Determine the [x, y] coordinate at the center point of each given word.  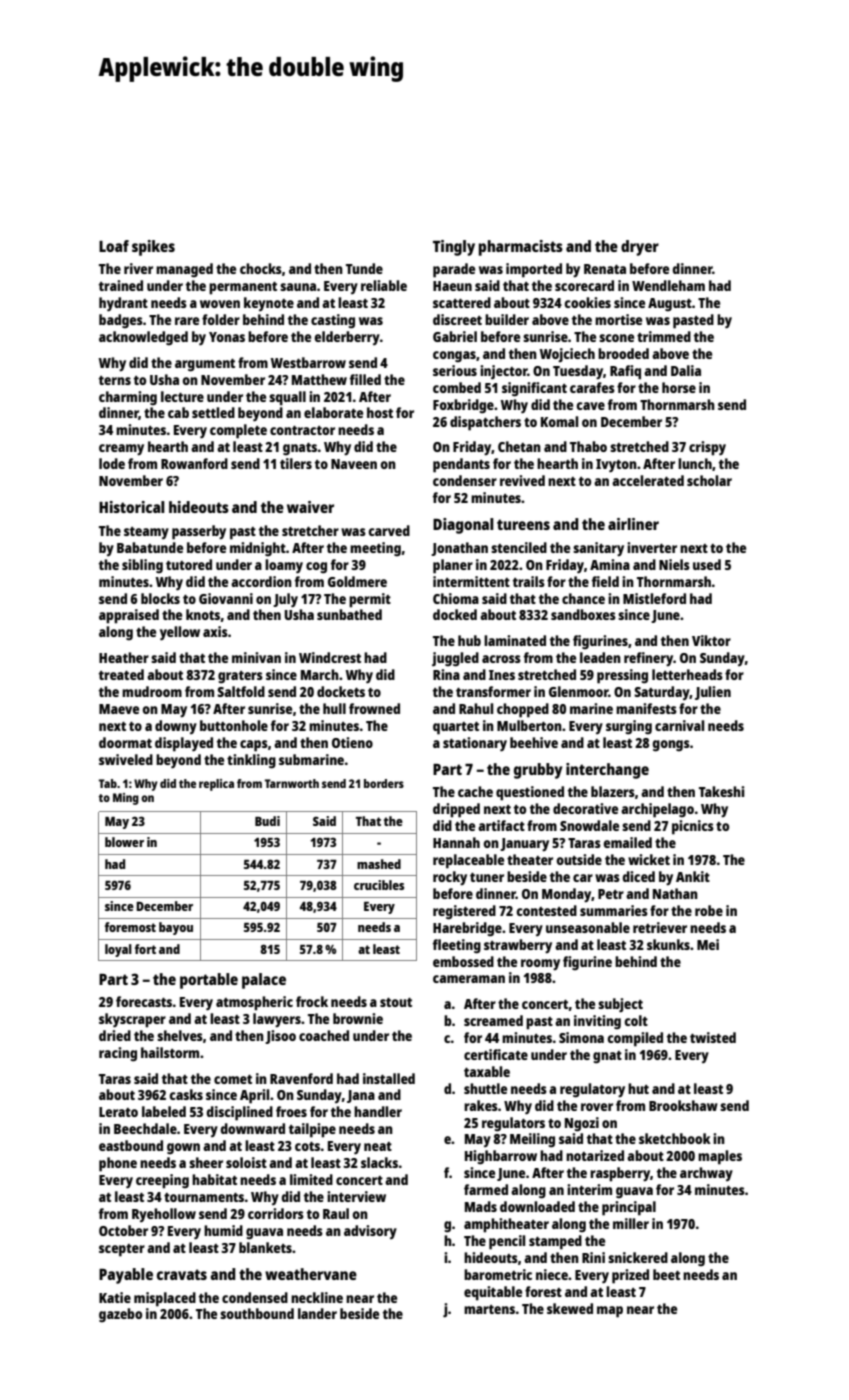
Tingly [454, 248]
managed [184, 270]
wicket [649, 859]
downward [252, 1128]
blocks [160, 598]
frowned [374, 708]
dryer [640, 248]
